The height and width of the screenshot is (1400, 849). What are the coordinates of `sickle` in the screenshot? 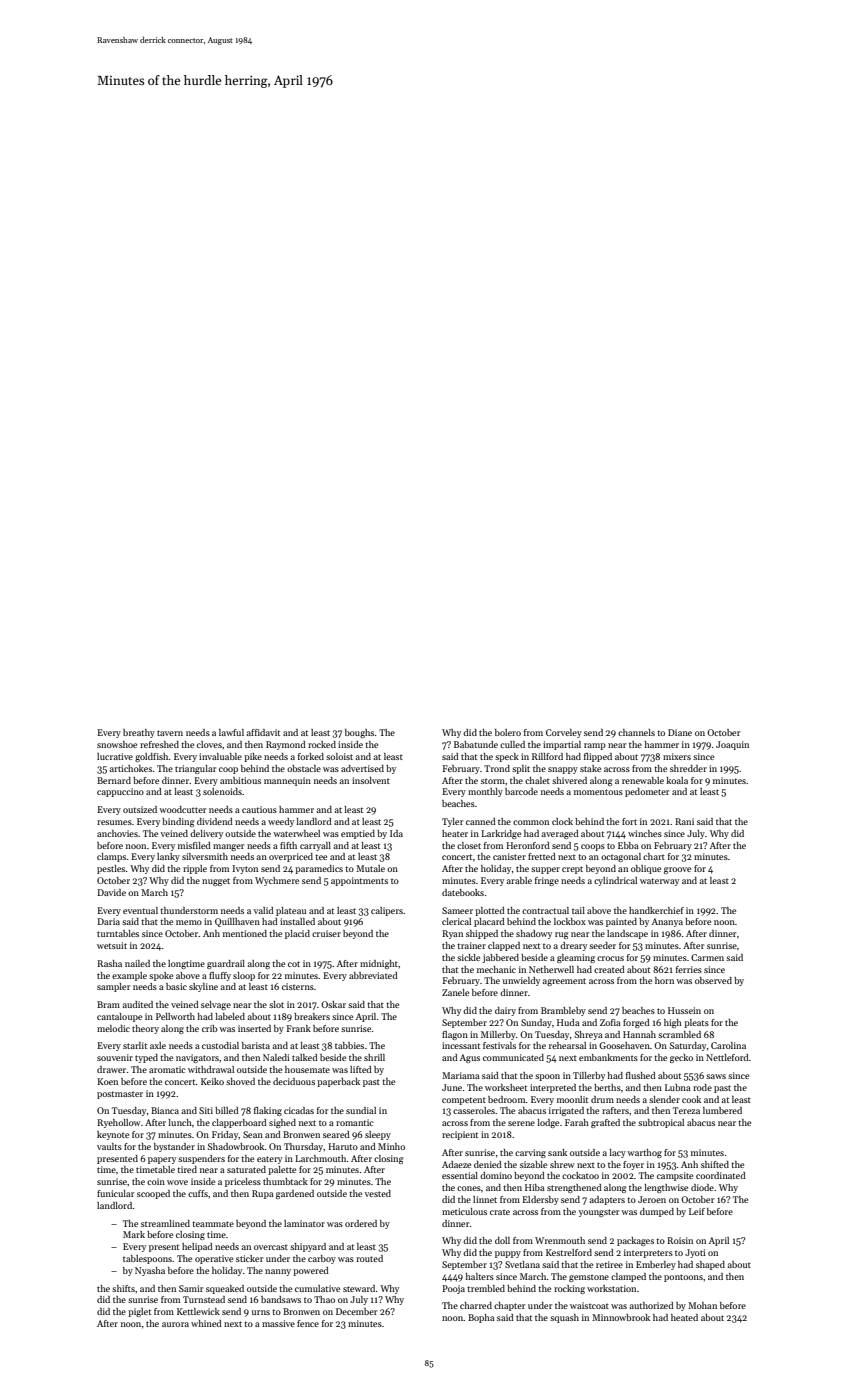 It's located at (468, 957).
